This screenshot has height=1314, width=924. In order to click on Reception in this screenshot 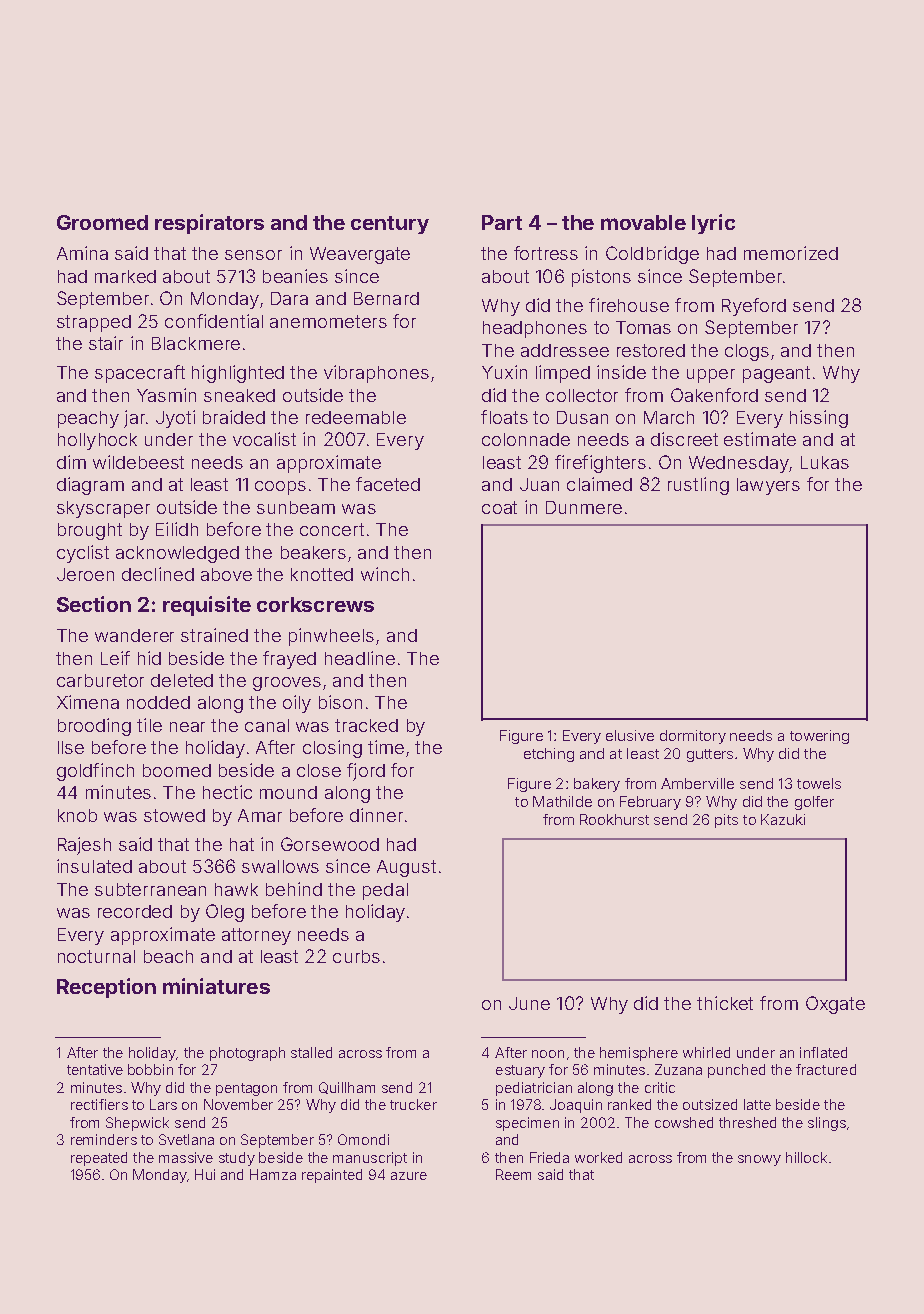, I will do `click(106, 988)`.
